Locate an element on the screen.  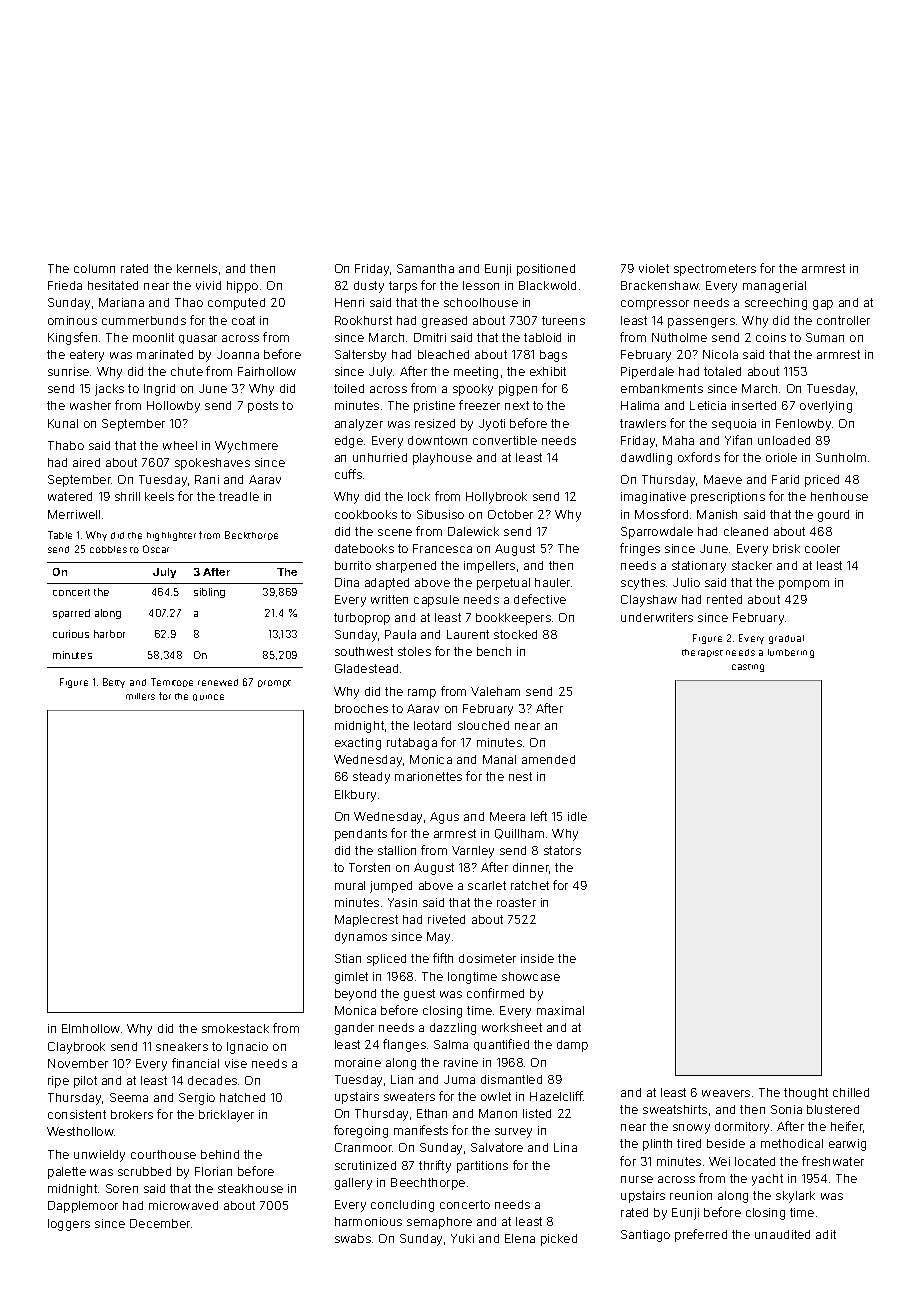
column is located at coordinates (94, 268).
